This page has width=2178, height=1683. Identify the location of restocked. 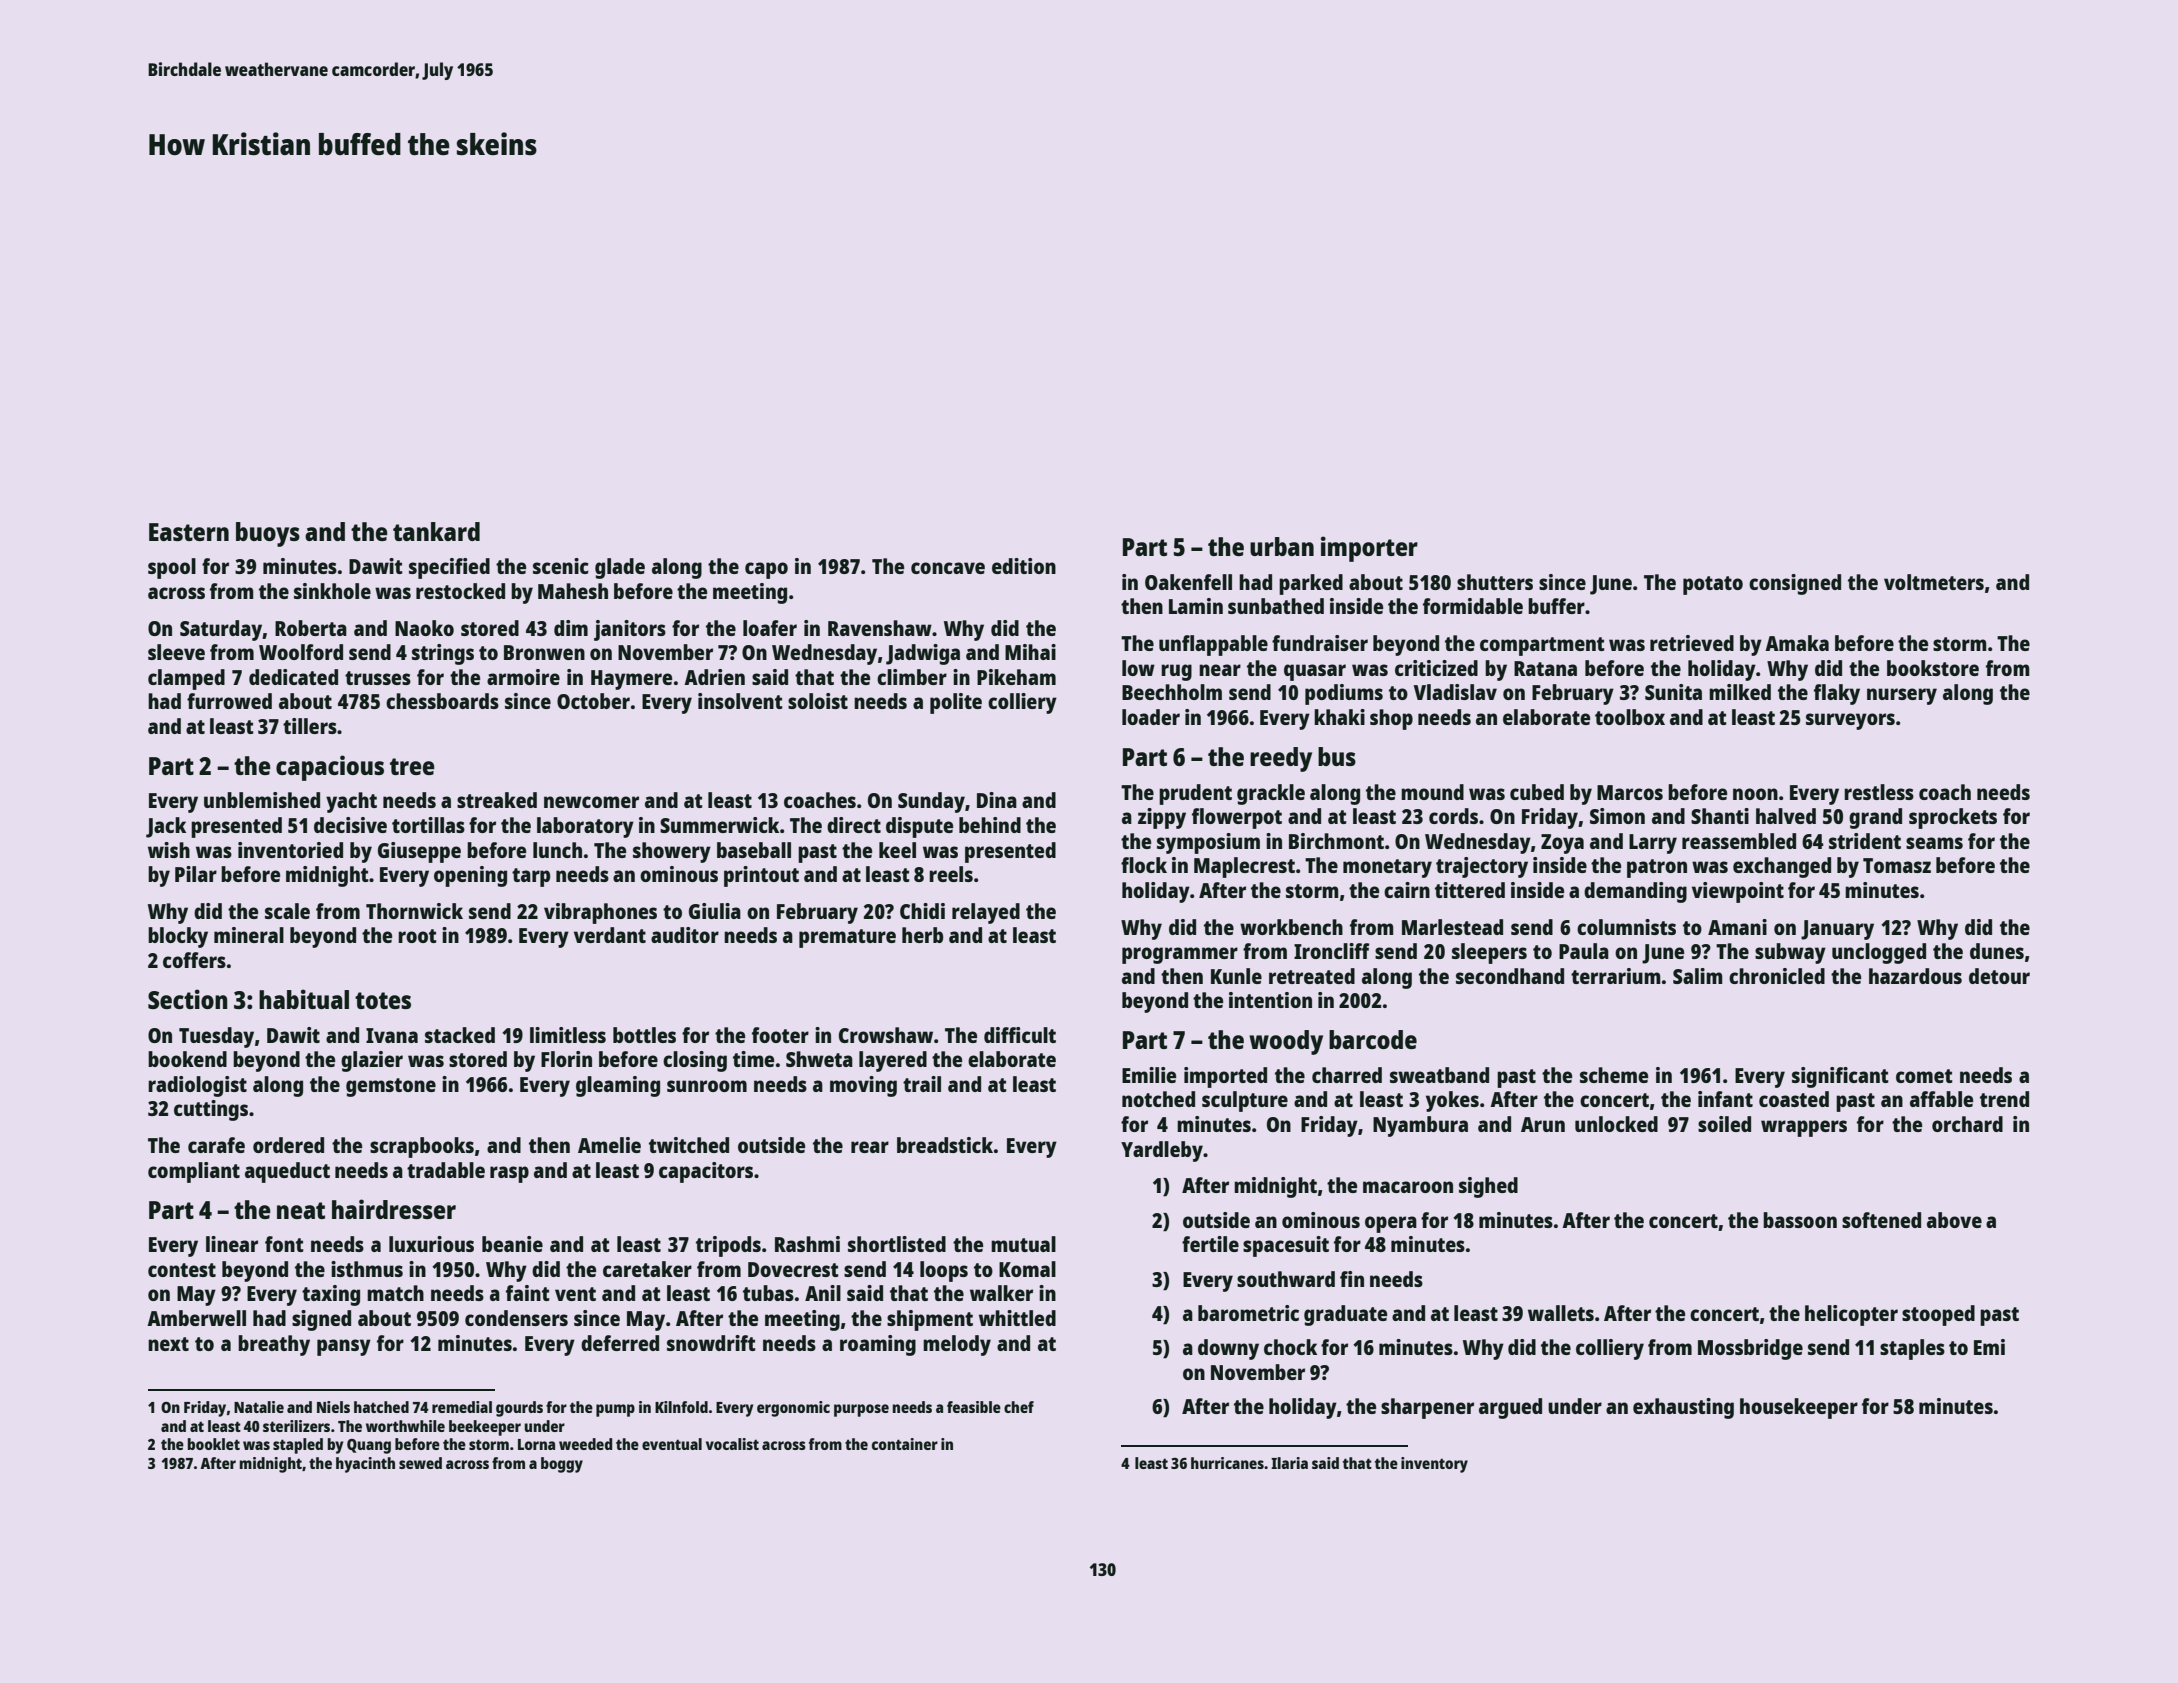
(460, 591).
